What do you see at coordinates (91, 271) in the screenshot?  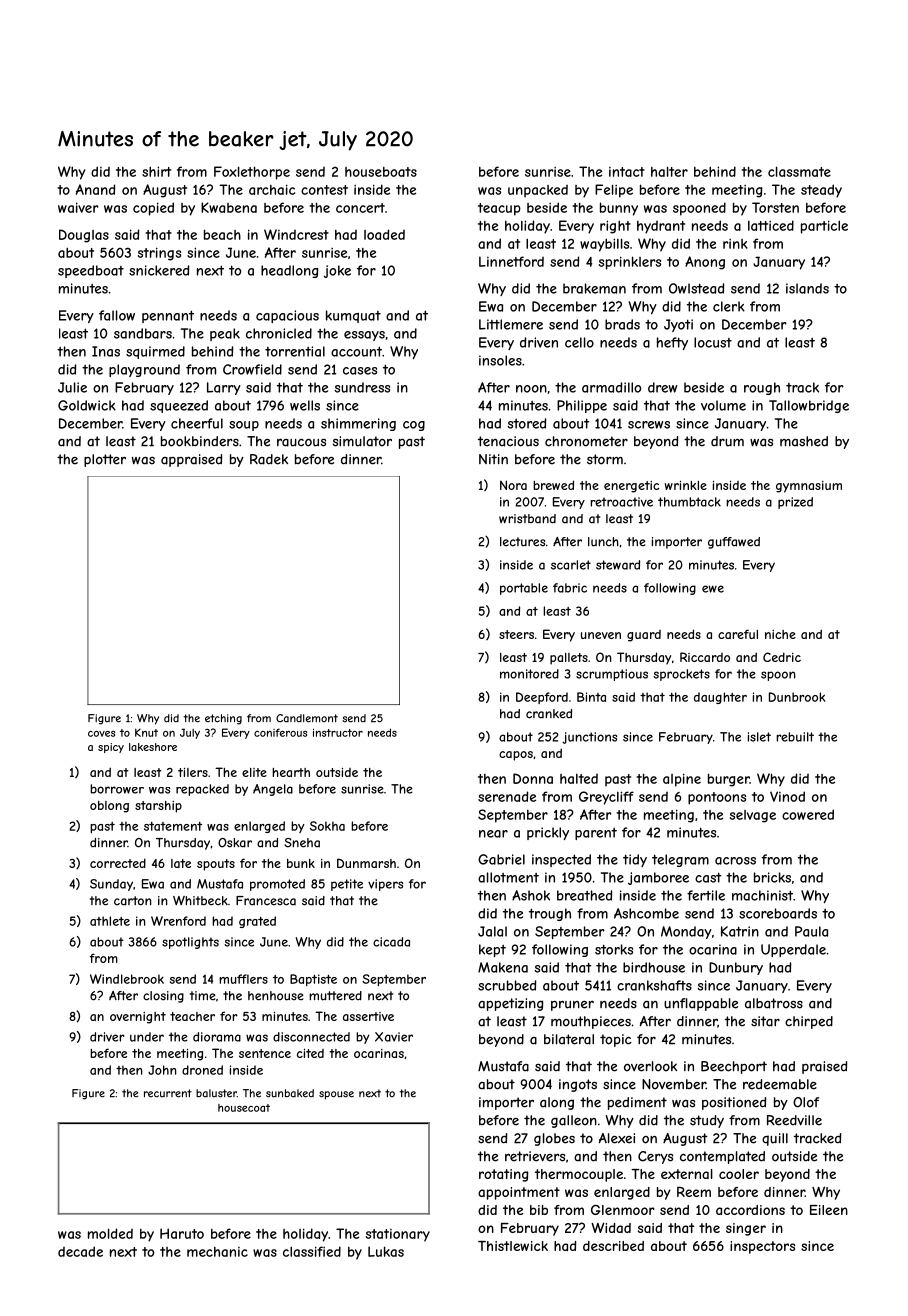 I see `speedboat` at bounding box center [91, 271].
